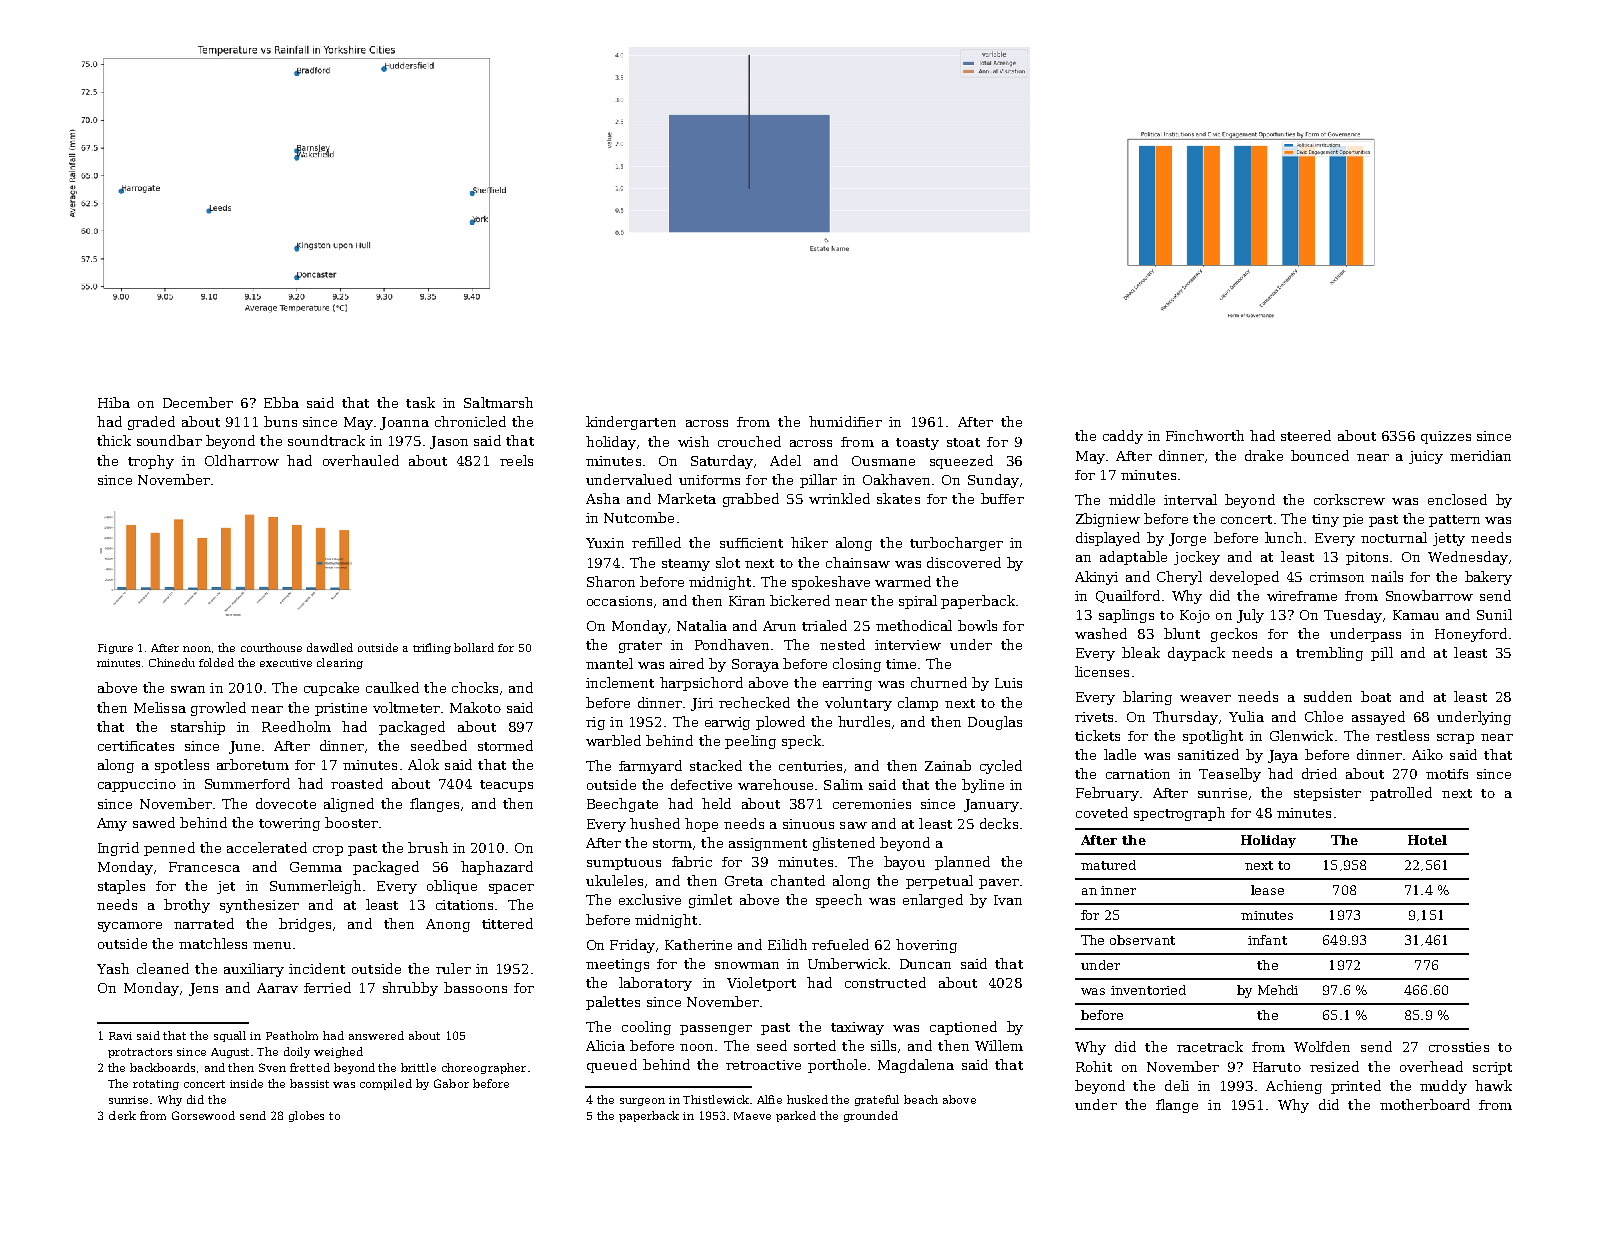 This page has height=1243, width=1609. What do you see at coordinates (328, 851) in the page?
I see `crop` at bounding box center [328, 851].
